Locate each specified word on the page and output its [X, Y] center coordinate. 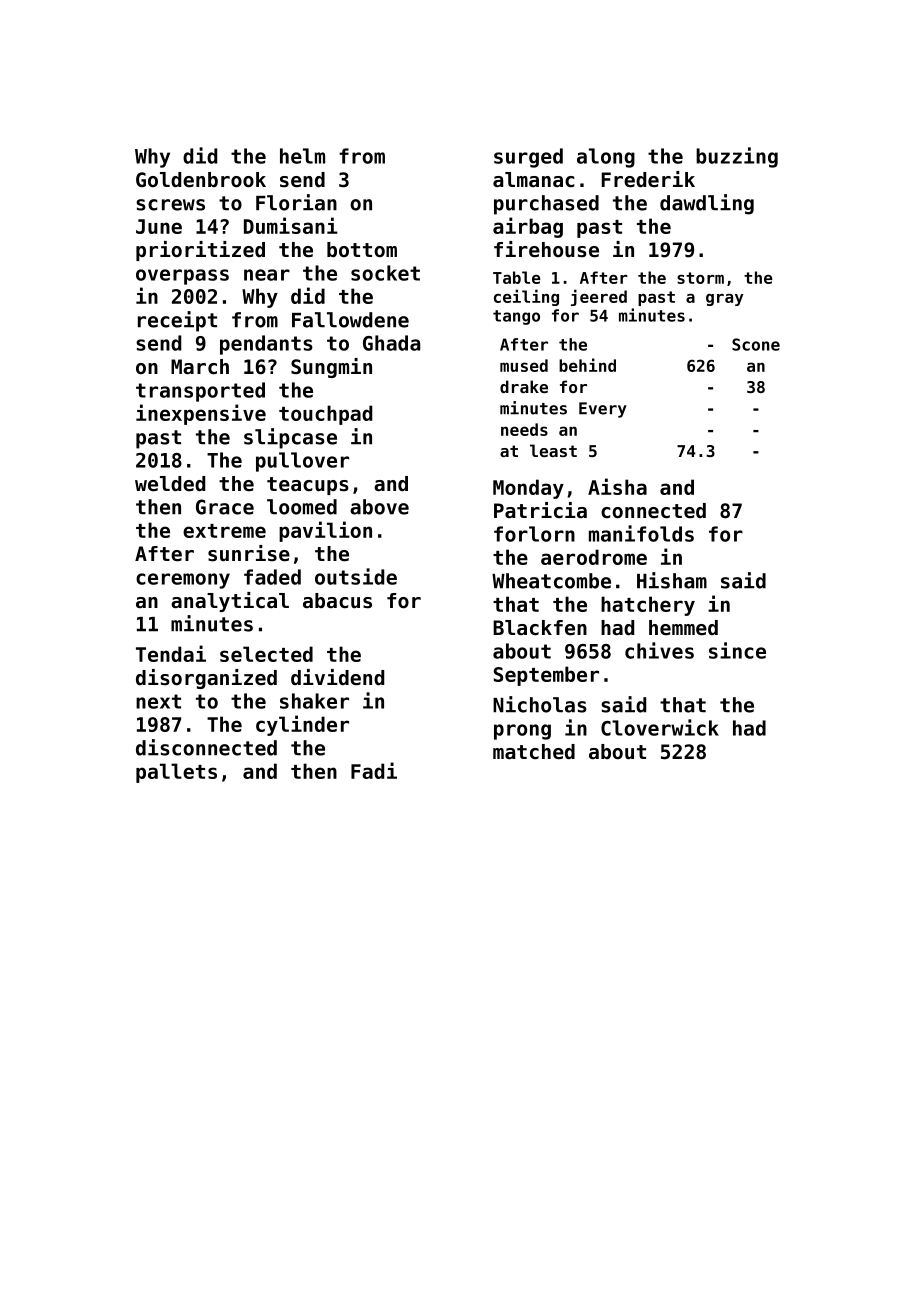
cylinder [302, 725]
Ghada [391, 343]
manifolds [641, 533]
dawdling [707, 204]
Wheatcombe [551, 581]
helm [302, 156]
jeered [599, 297]
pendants [266, 345]
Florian [296, 202]
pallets [176, 773]
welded [170, 484]
